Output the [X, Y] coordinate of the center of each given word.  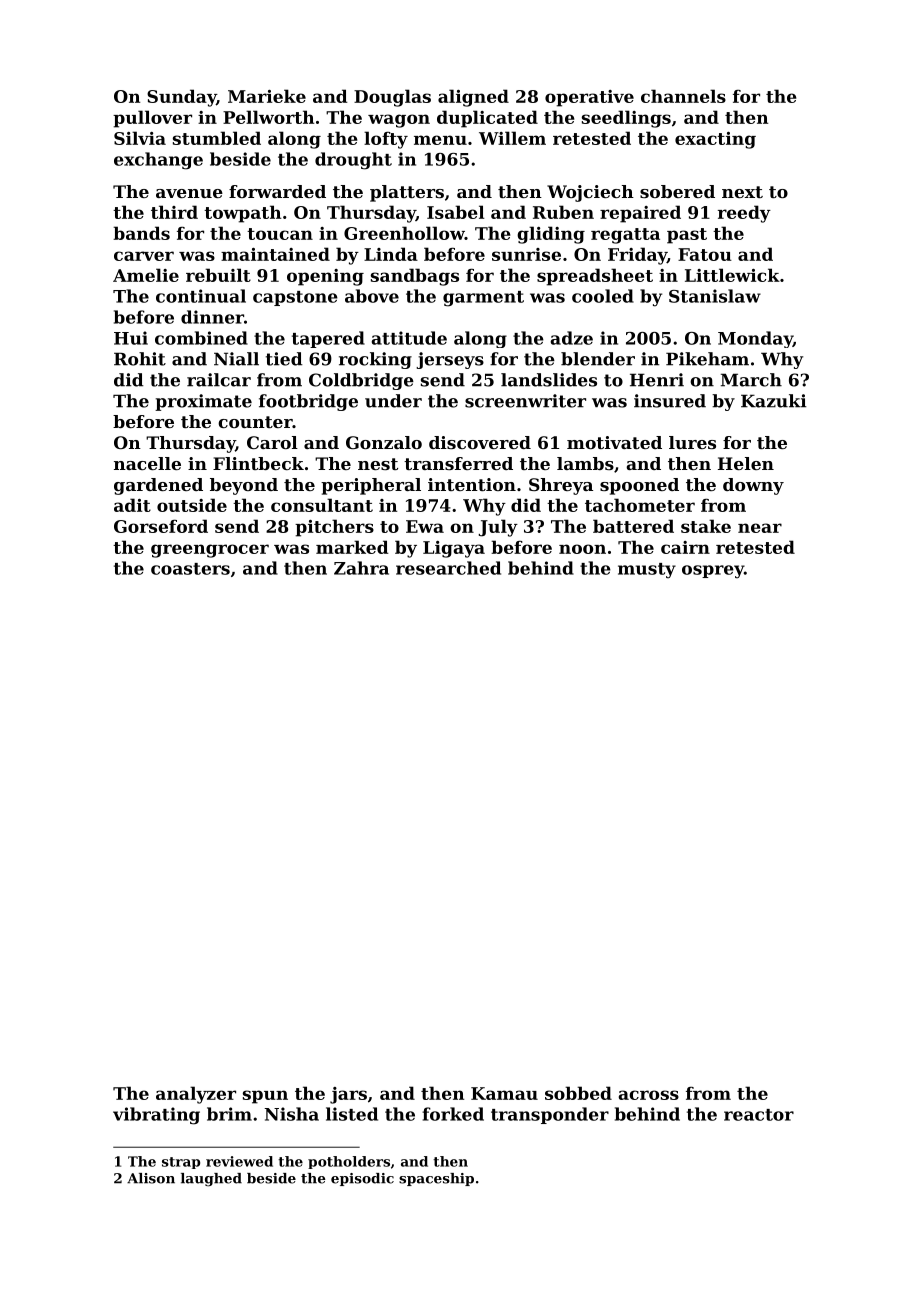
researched [448, 568]
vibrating [156, 1116]
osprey [713, 572]
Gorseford [161, 526]
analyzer [196, 1095]
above [372, 296]
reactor [759, 1115]
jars [348, 1095]
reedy [744, 214]
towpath [242, 214]
